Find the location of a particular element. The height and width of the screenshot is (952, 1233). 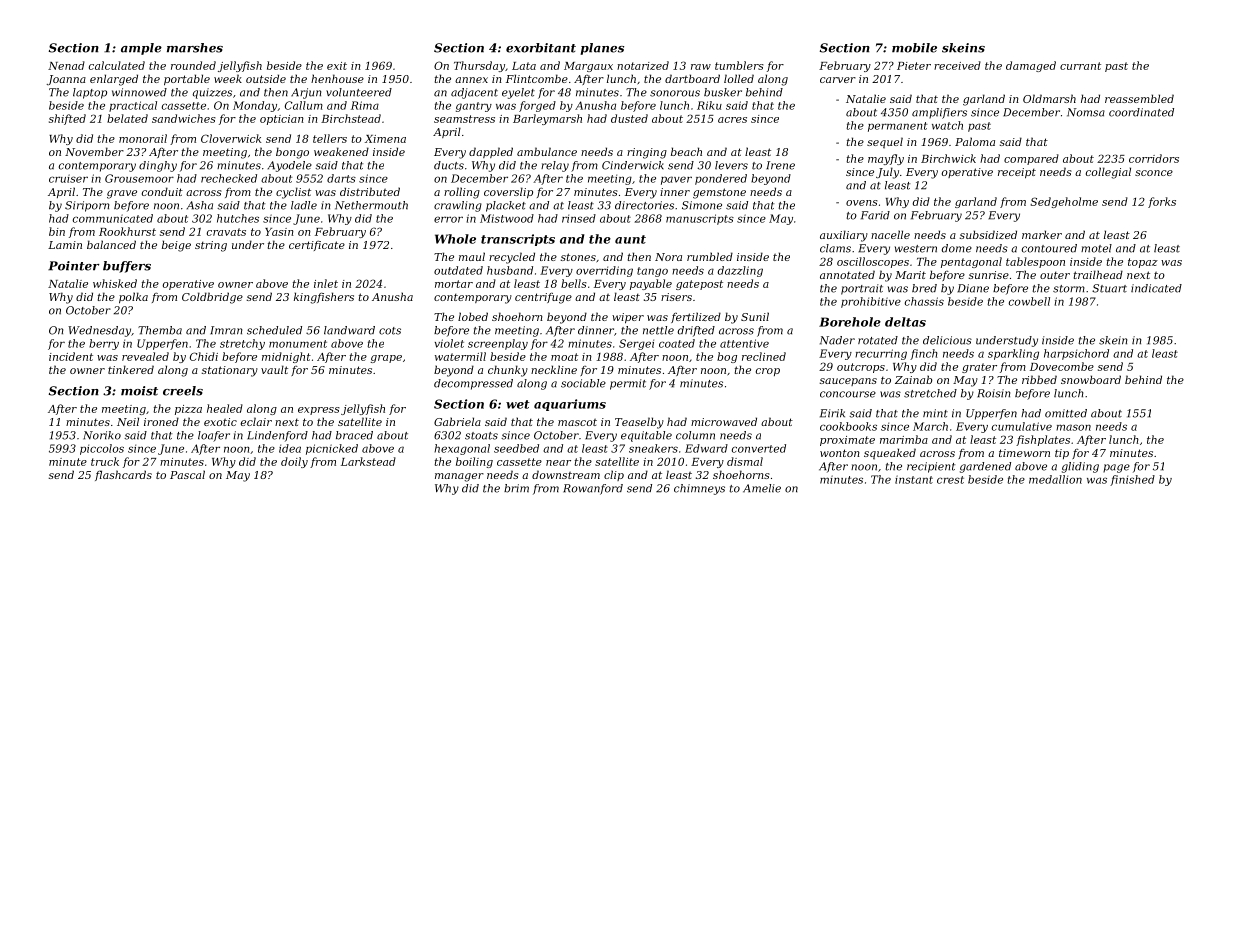

Whole is located at coordinates (455, 239).
